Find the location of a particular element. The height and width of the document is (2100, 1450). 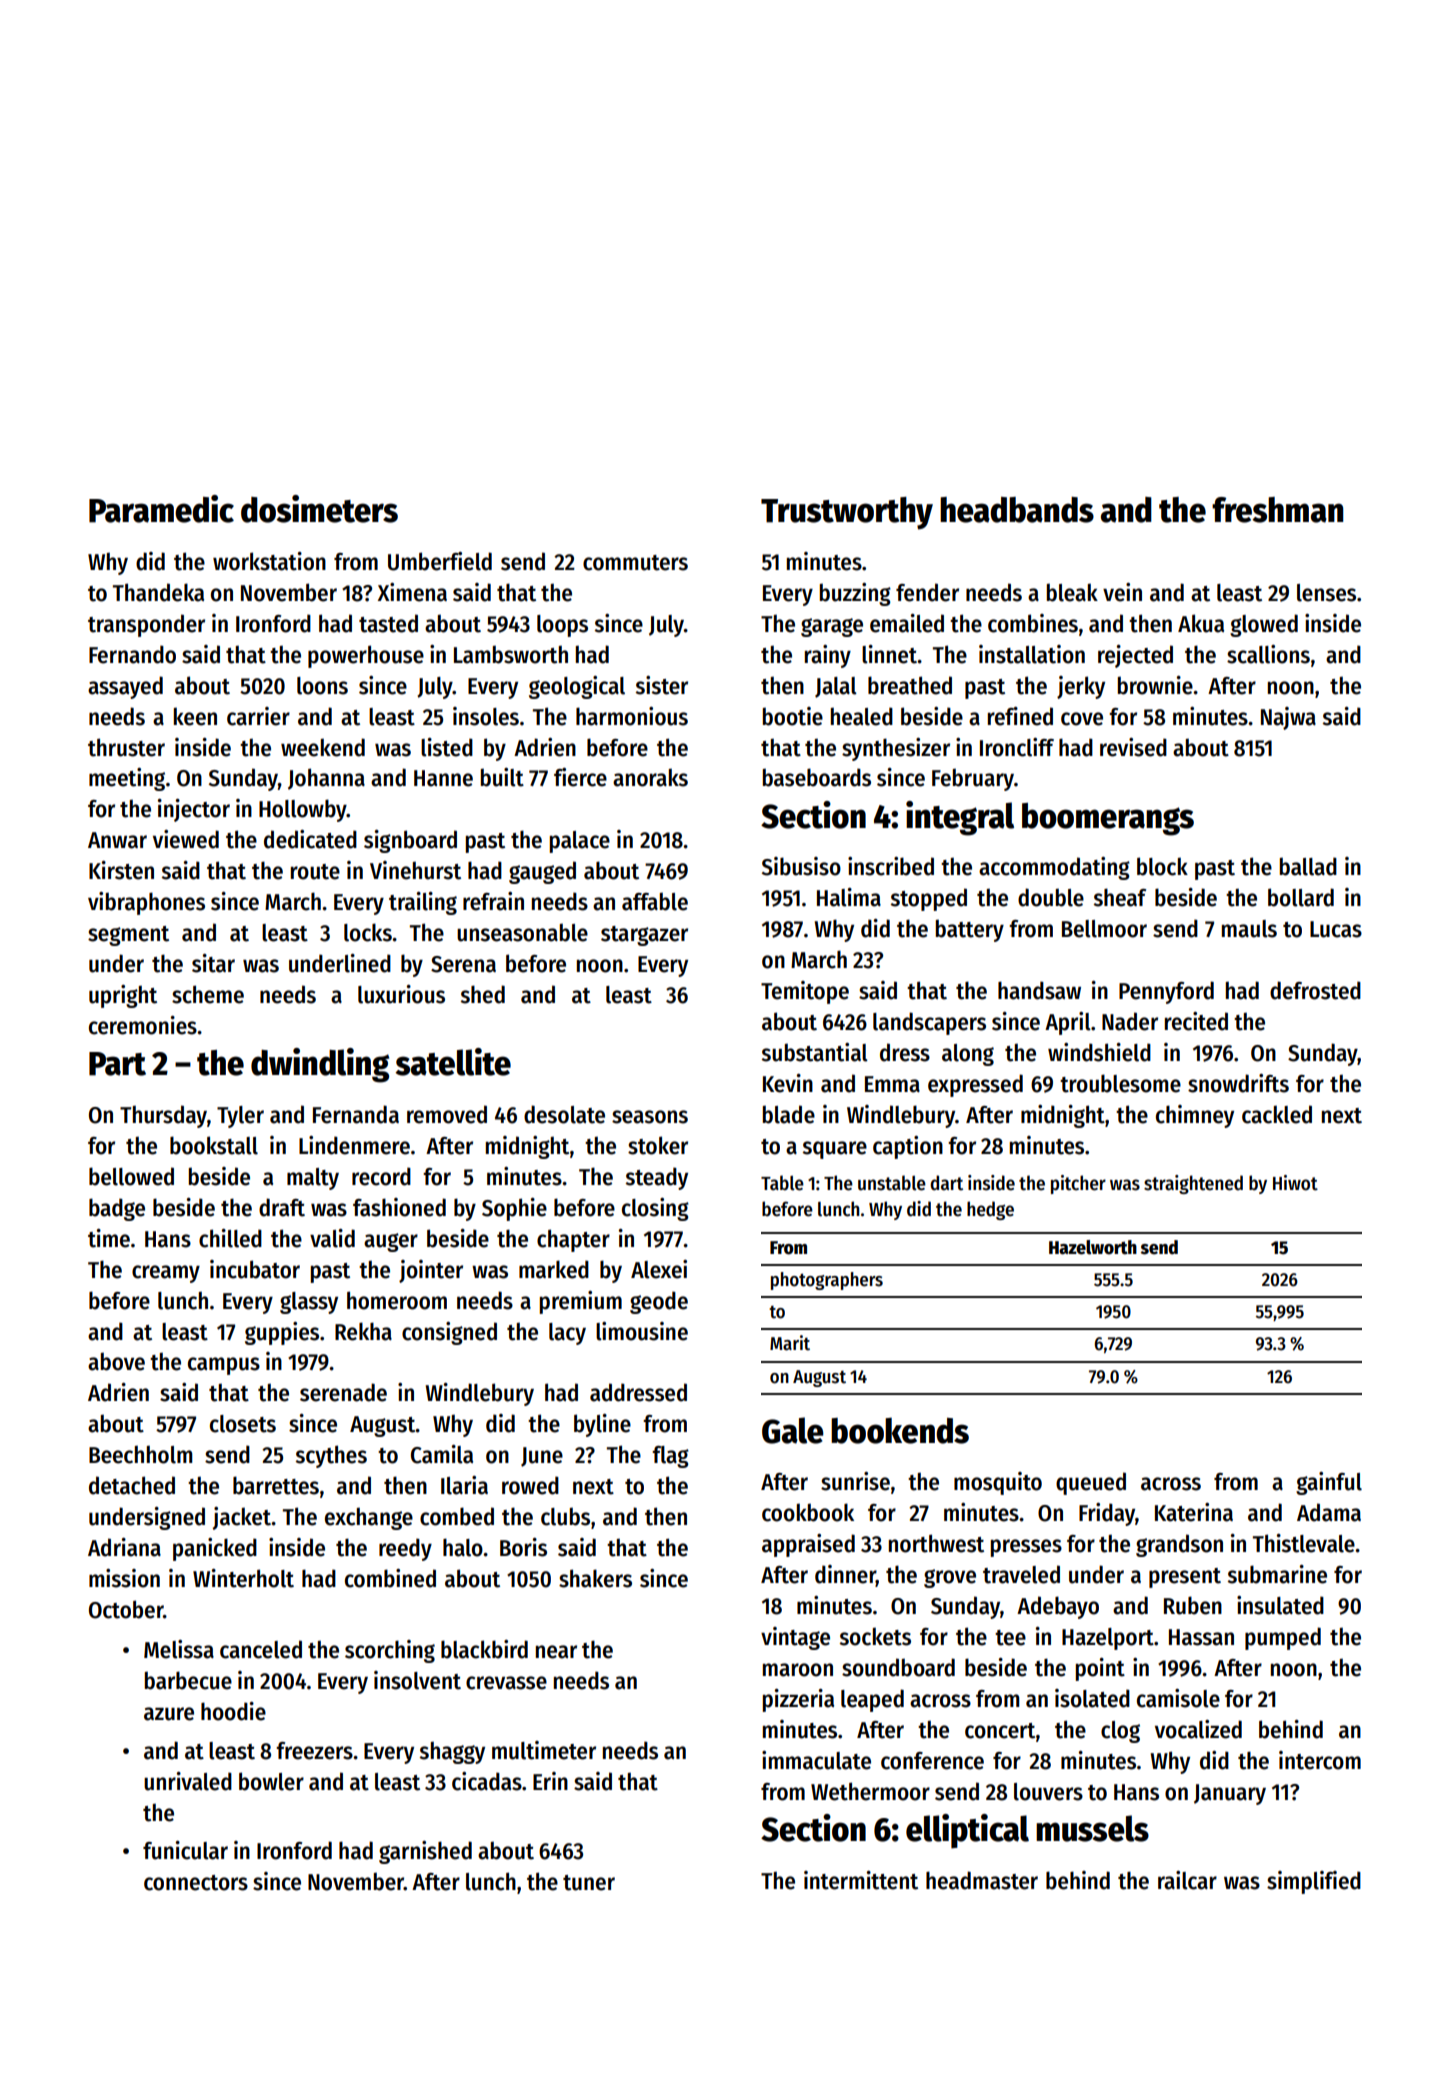

funicular is located at coordinates (185, 1850).
